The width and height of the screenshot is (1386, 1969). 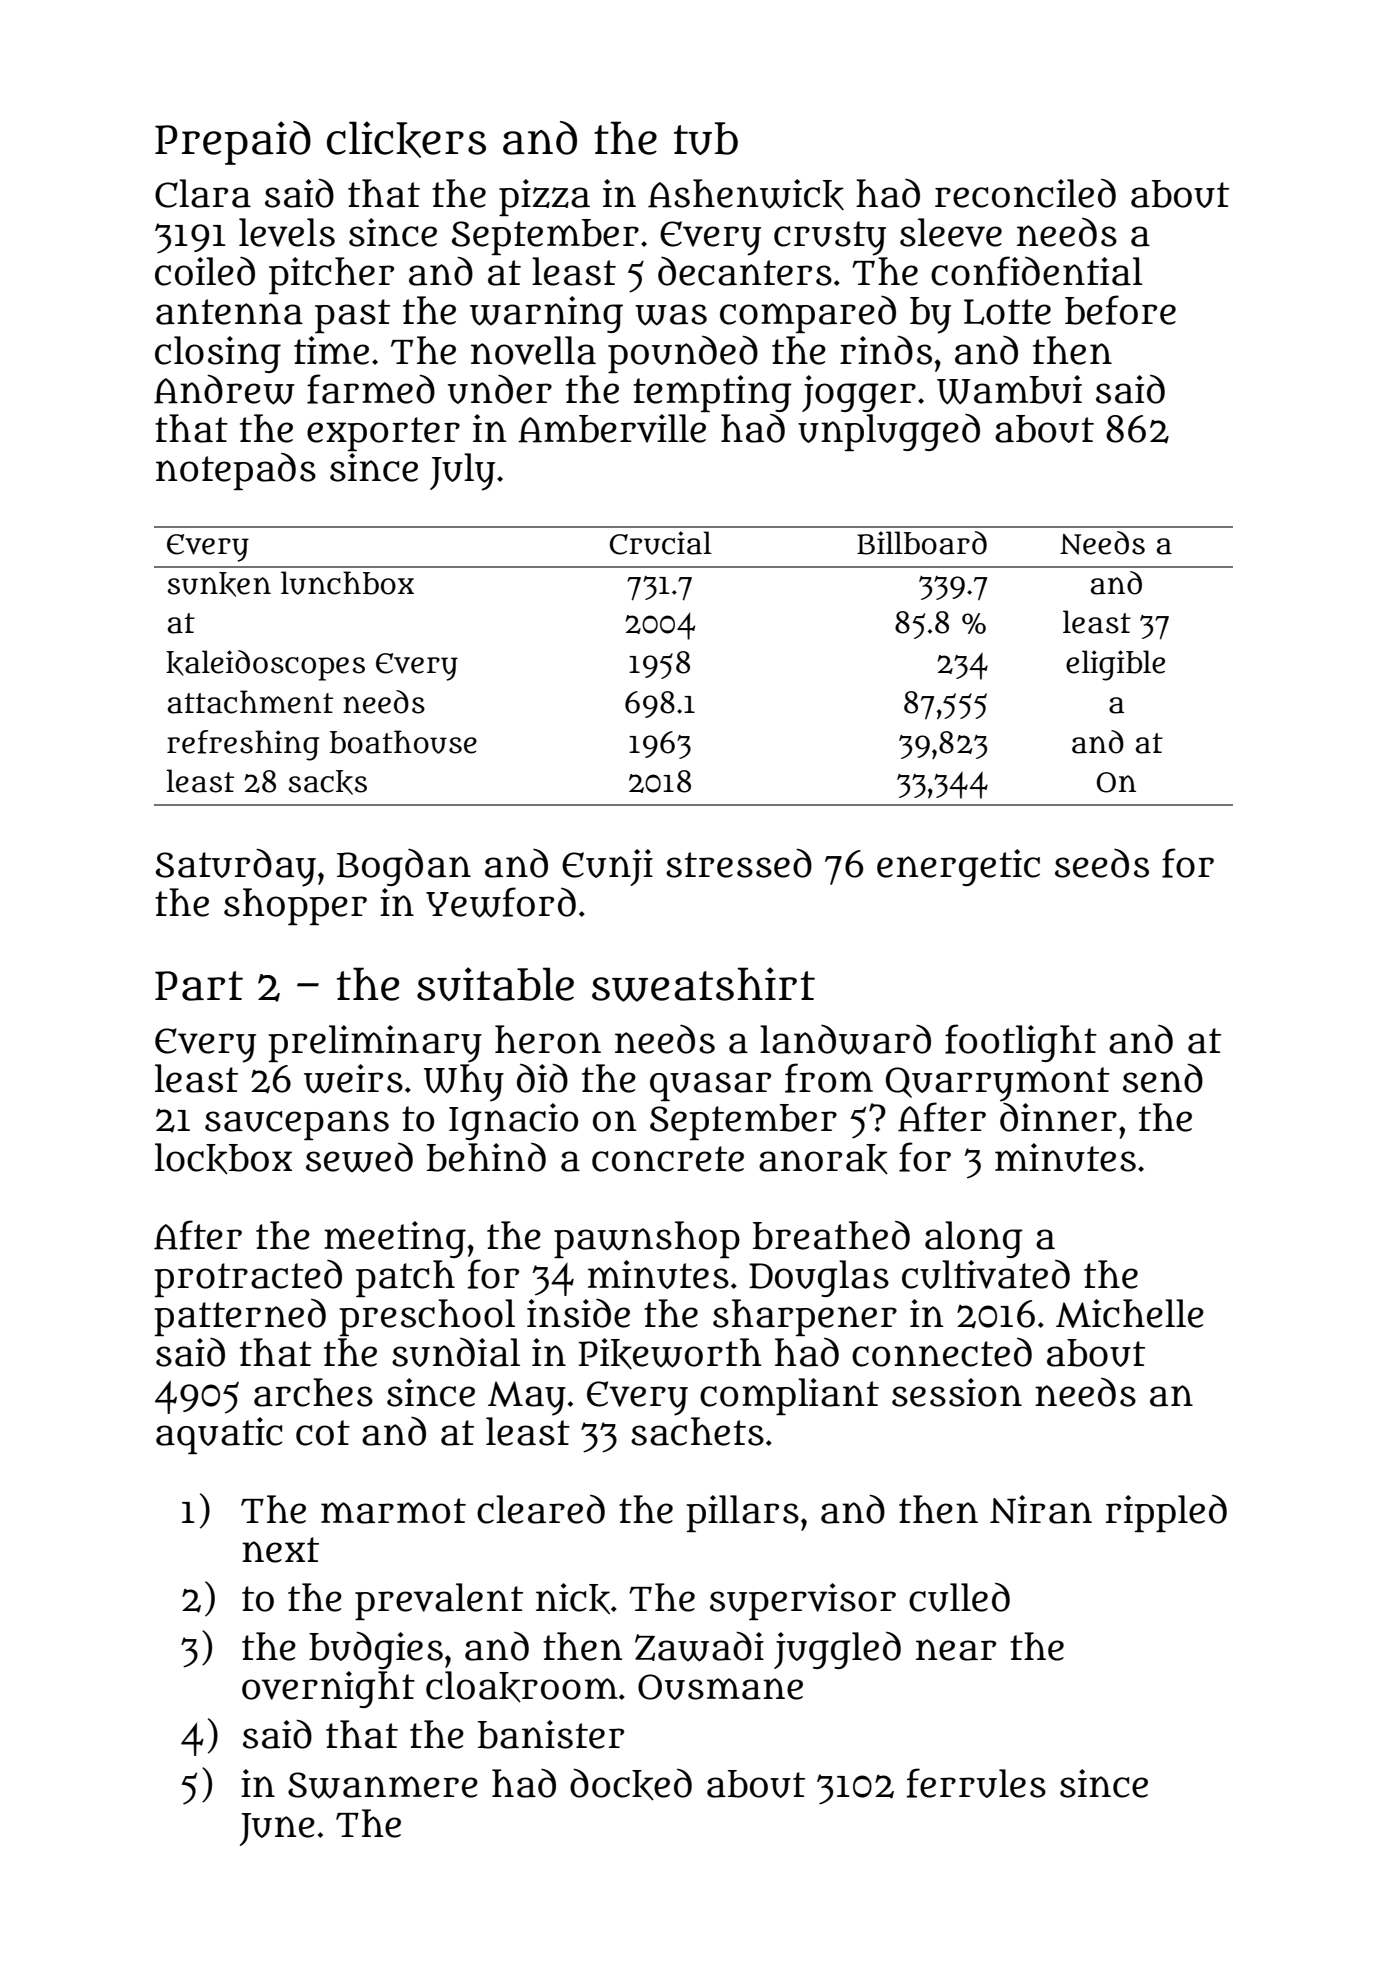 What do you see at coordinates (1025, 193) in the screenshot?
I see `reconciled` at bounding box center [1025, 193].
